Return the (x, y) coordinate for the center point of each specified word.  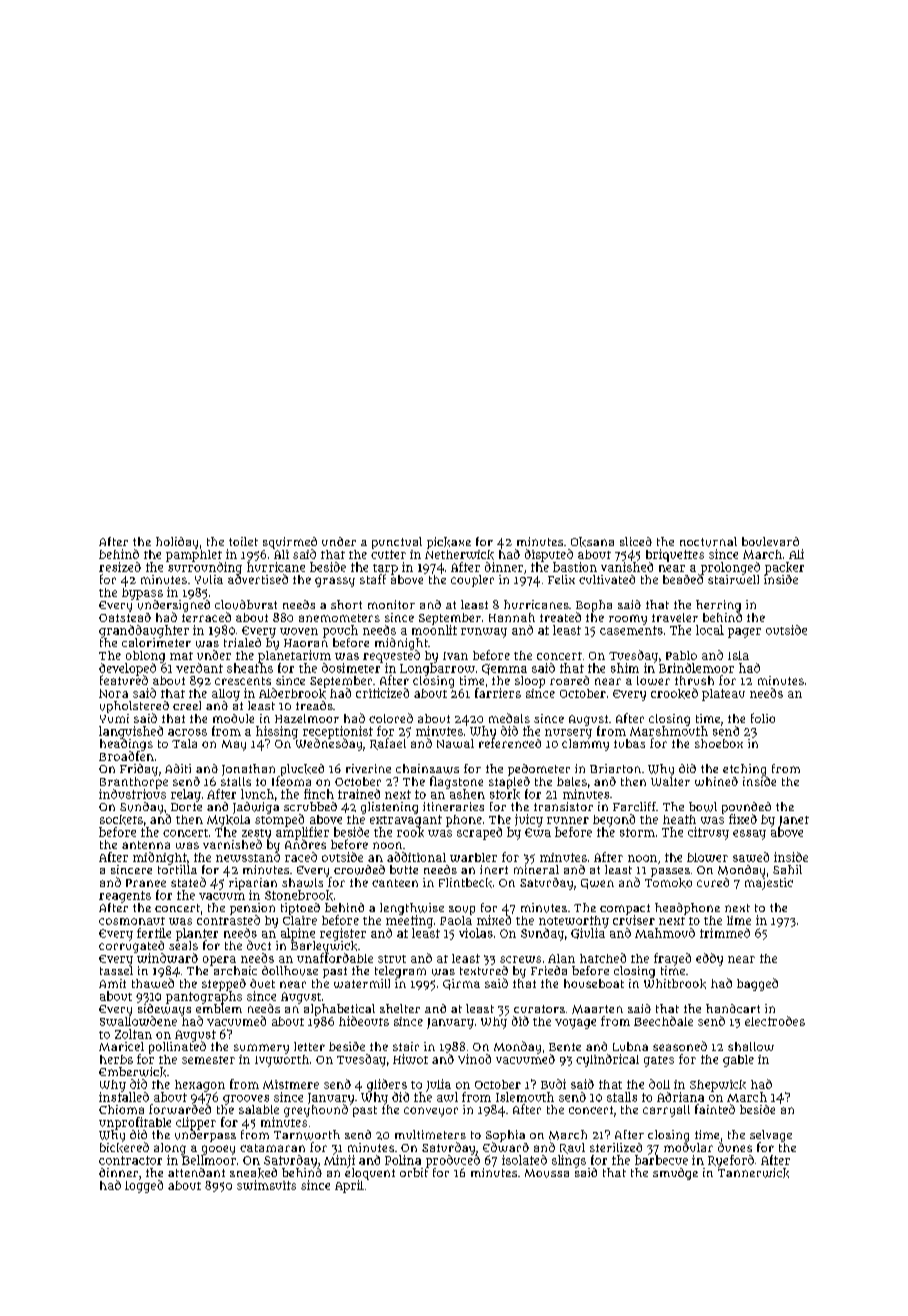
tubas (629, 743)
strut (392, 959)
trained (359, 794)
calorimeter (156, 642)
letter (309, 1046)
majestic (769, 884)
